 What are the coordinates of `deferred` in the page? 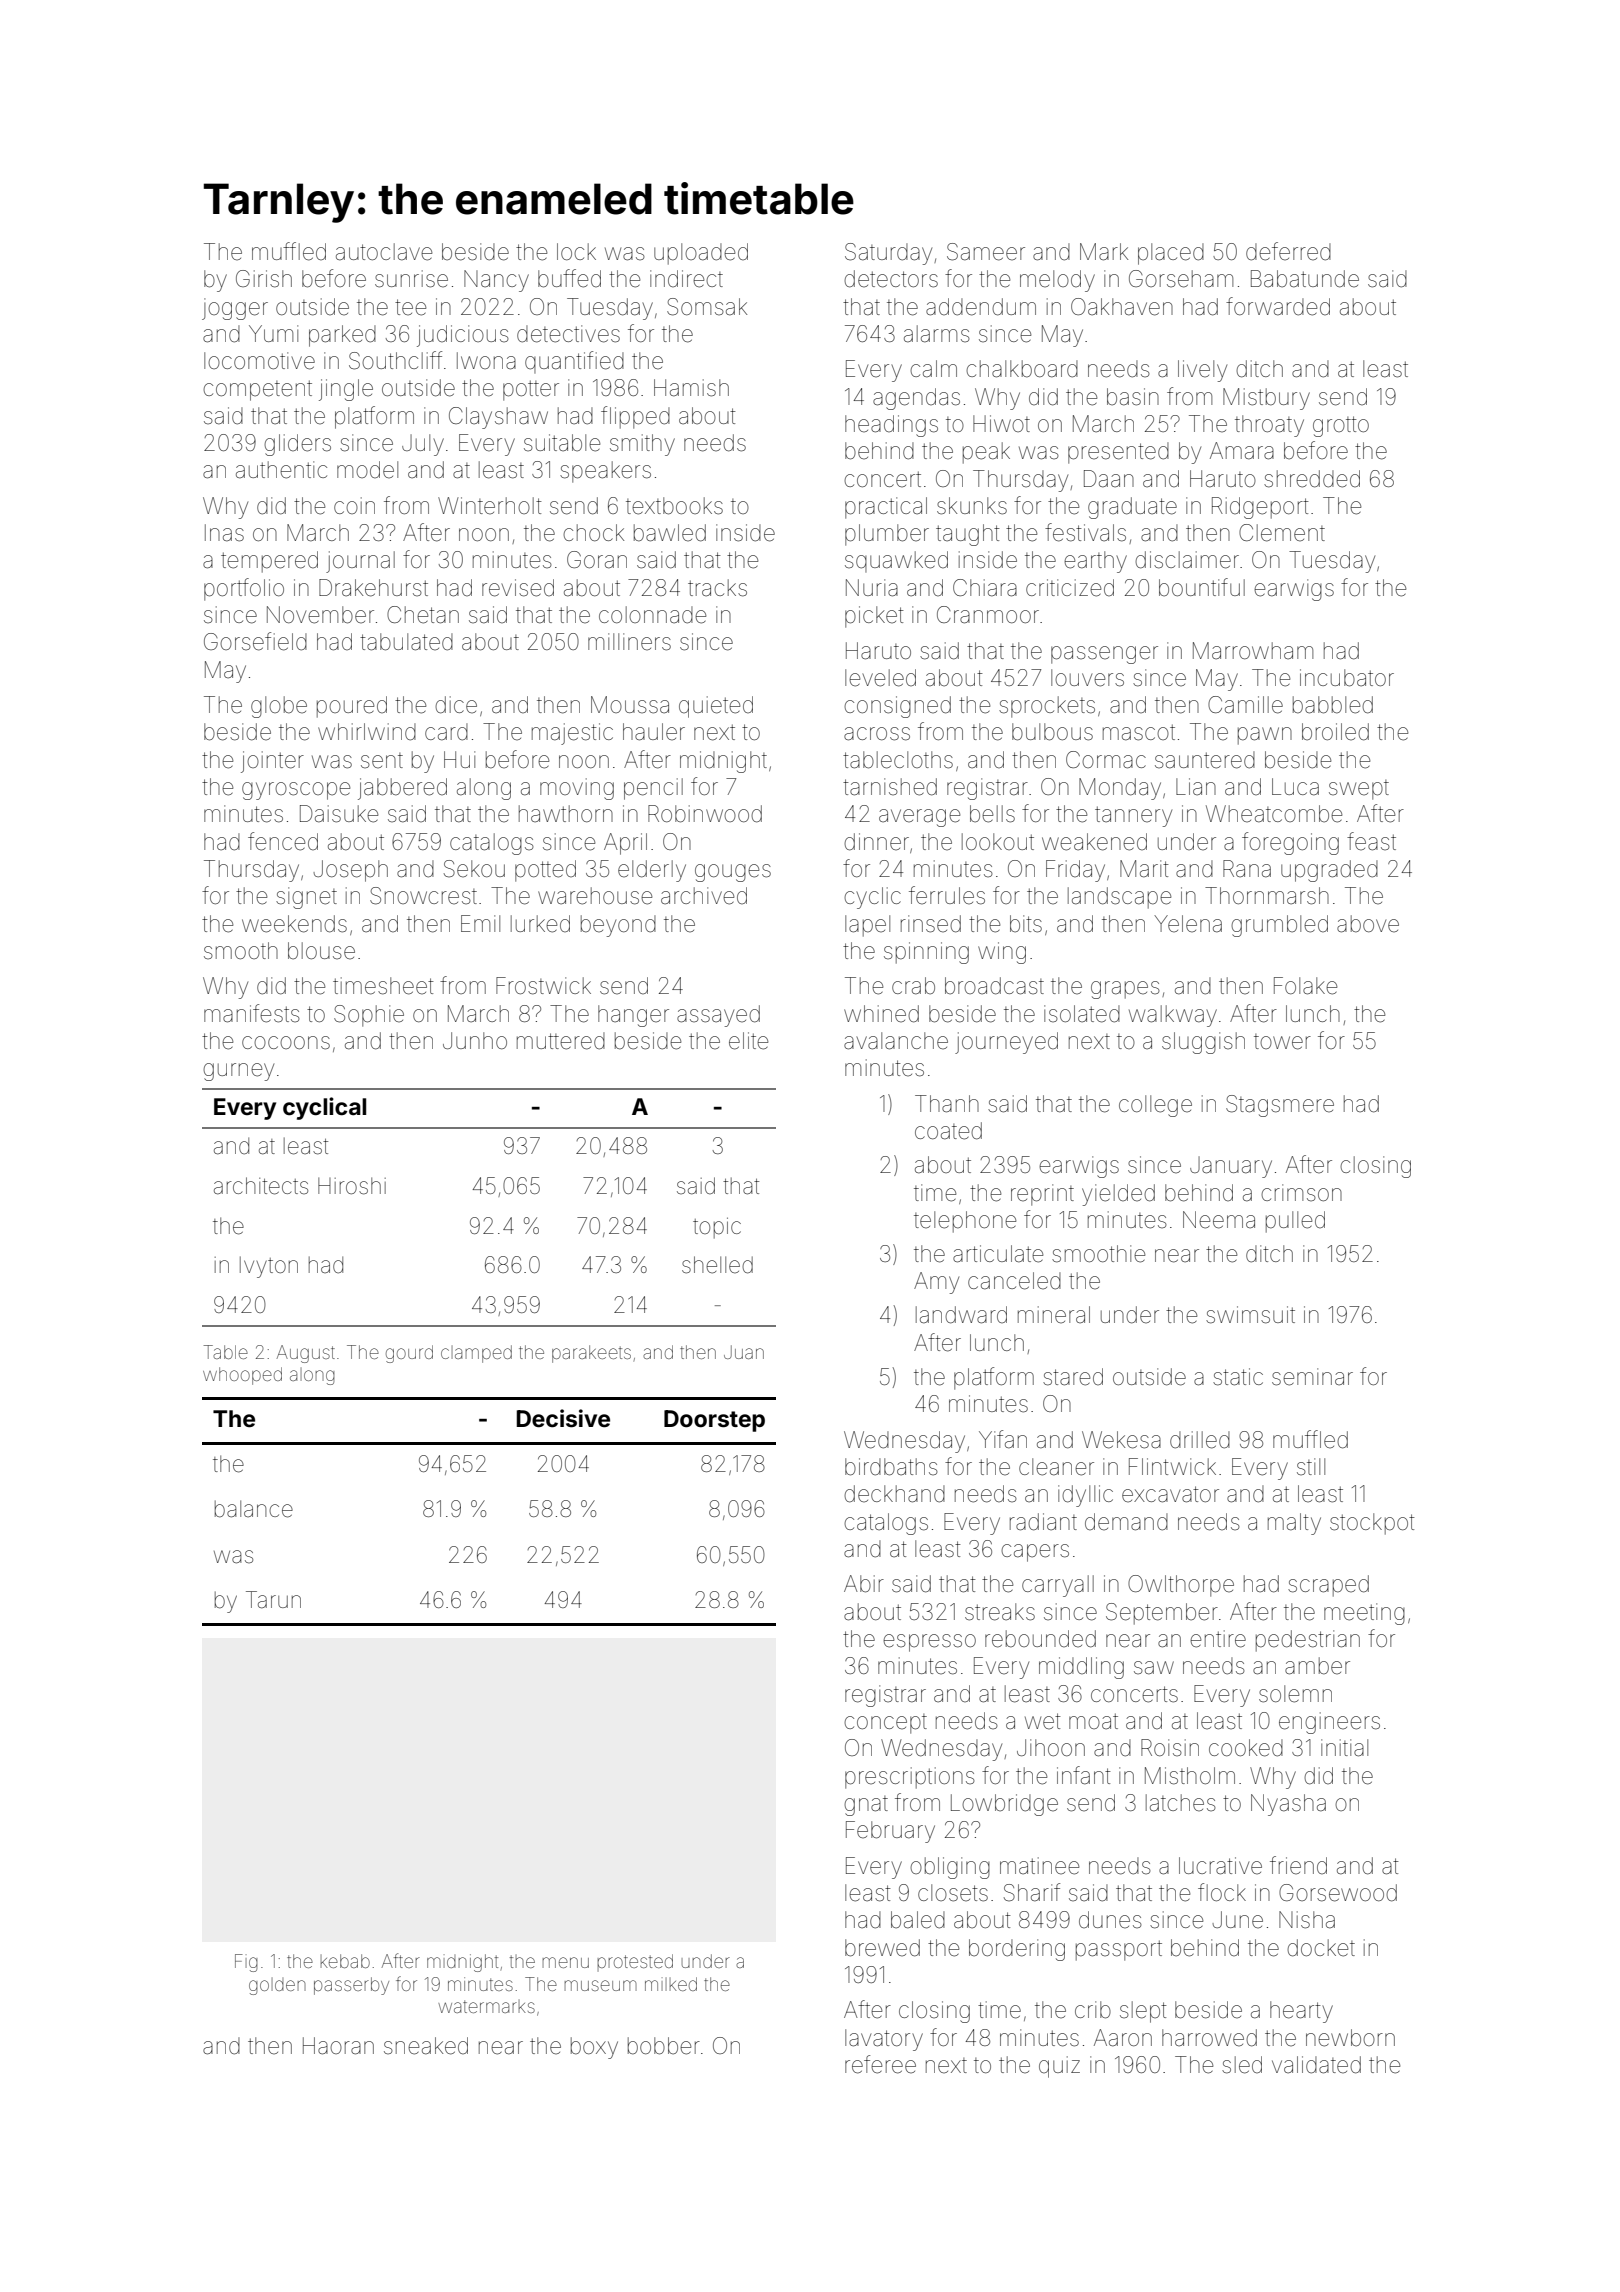 It's located at (1288, 251).
